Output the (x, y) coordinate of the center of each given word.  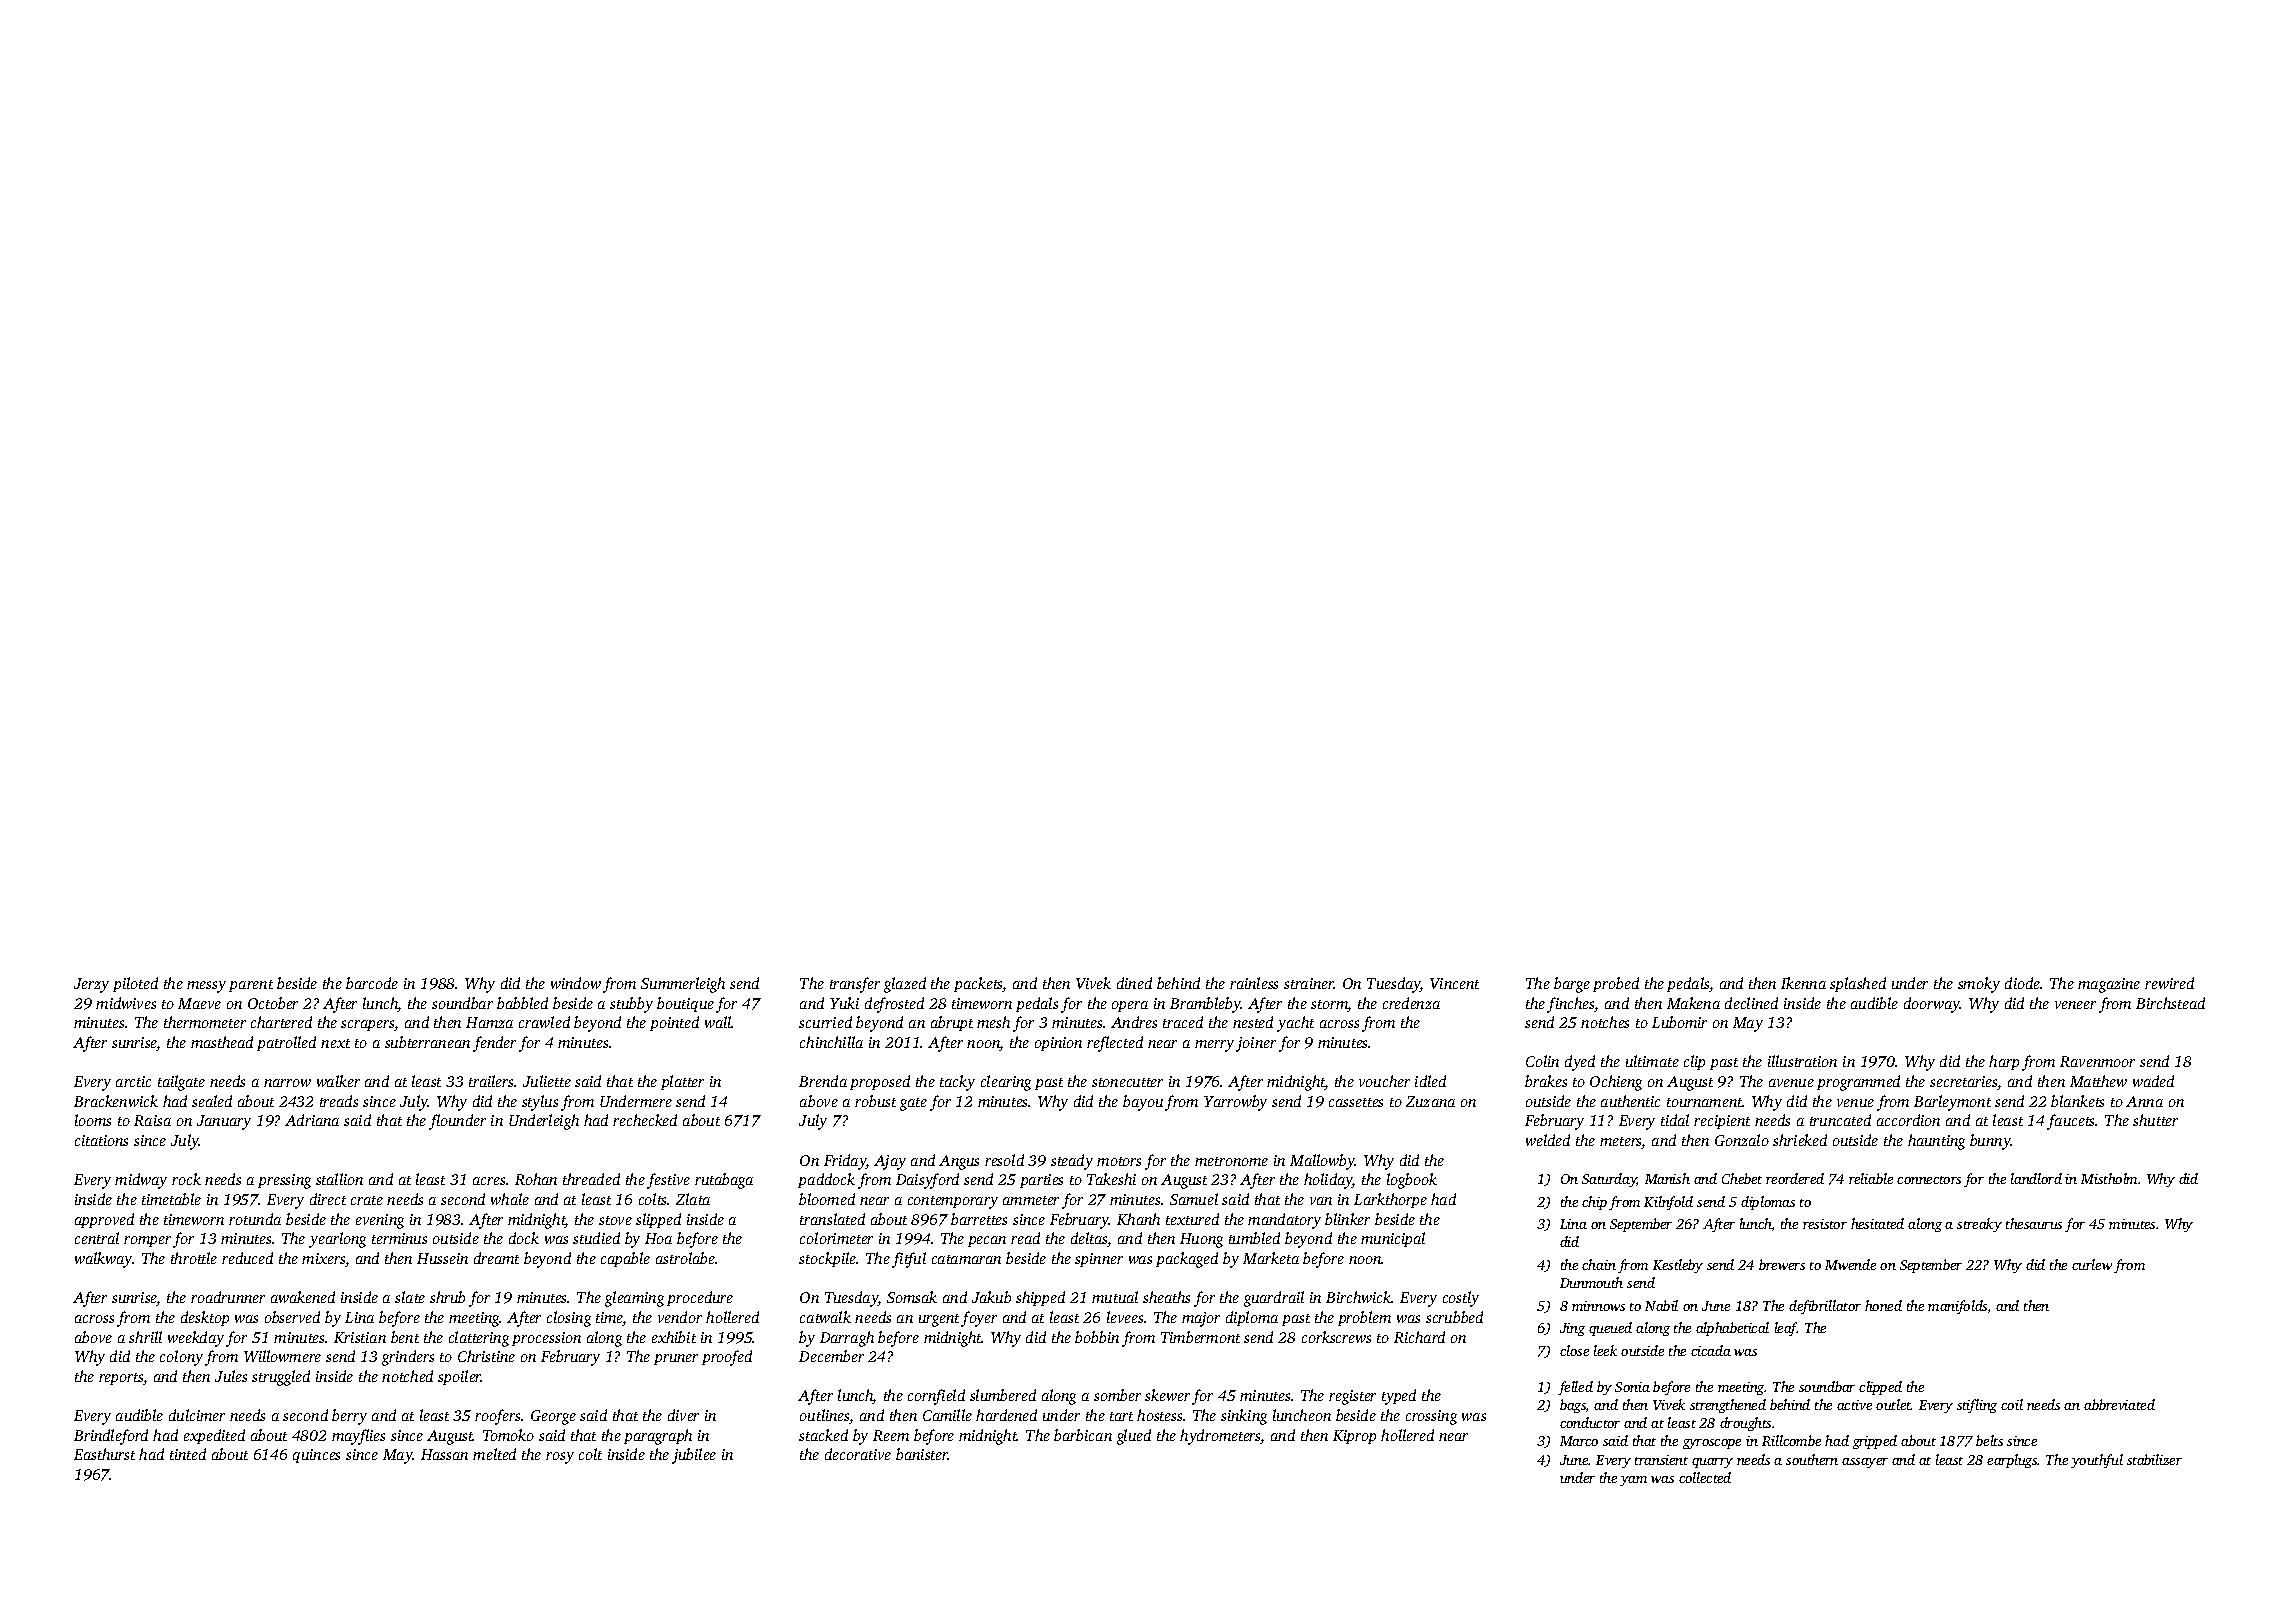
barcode (372, 983)
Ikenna (1803, 983)
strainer (1309, 983)
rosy (560, 1458)
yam (1633, 1481)
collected (1705, 1477)
